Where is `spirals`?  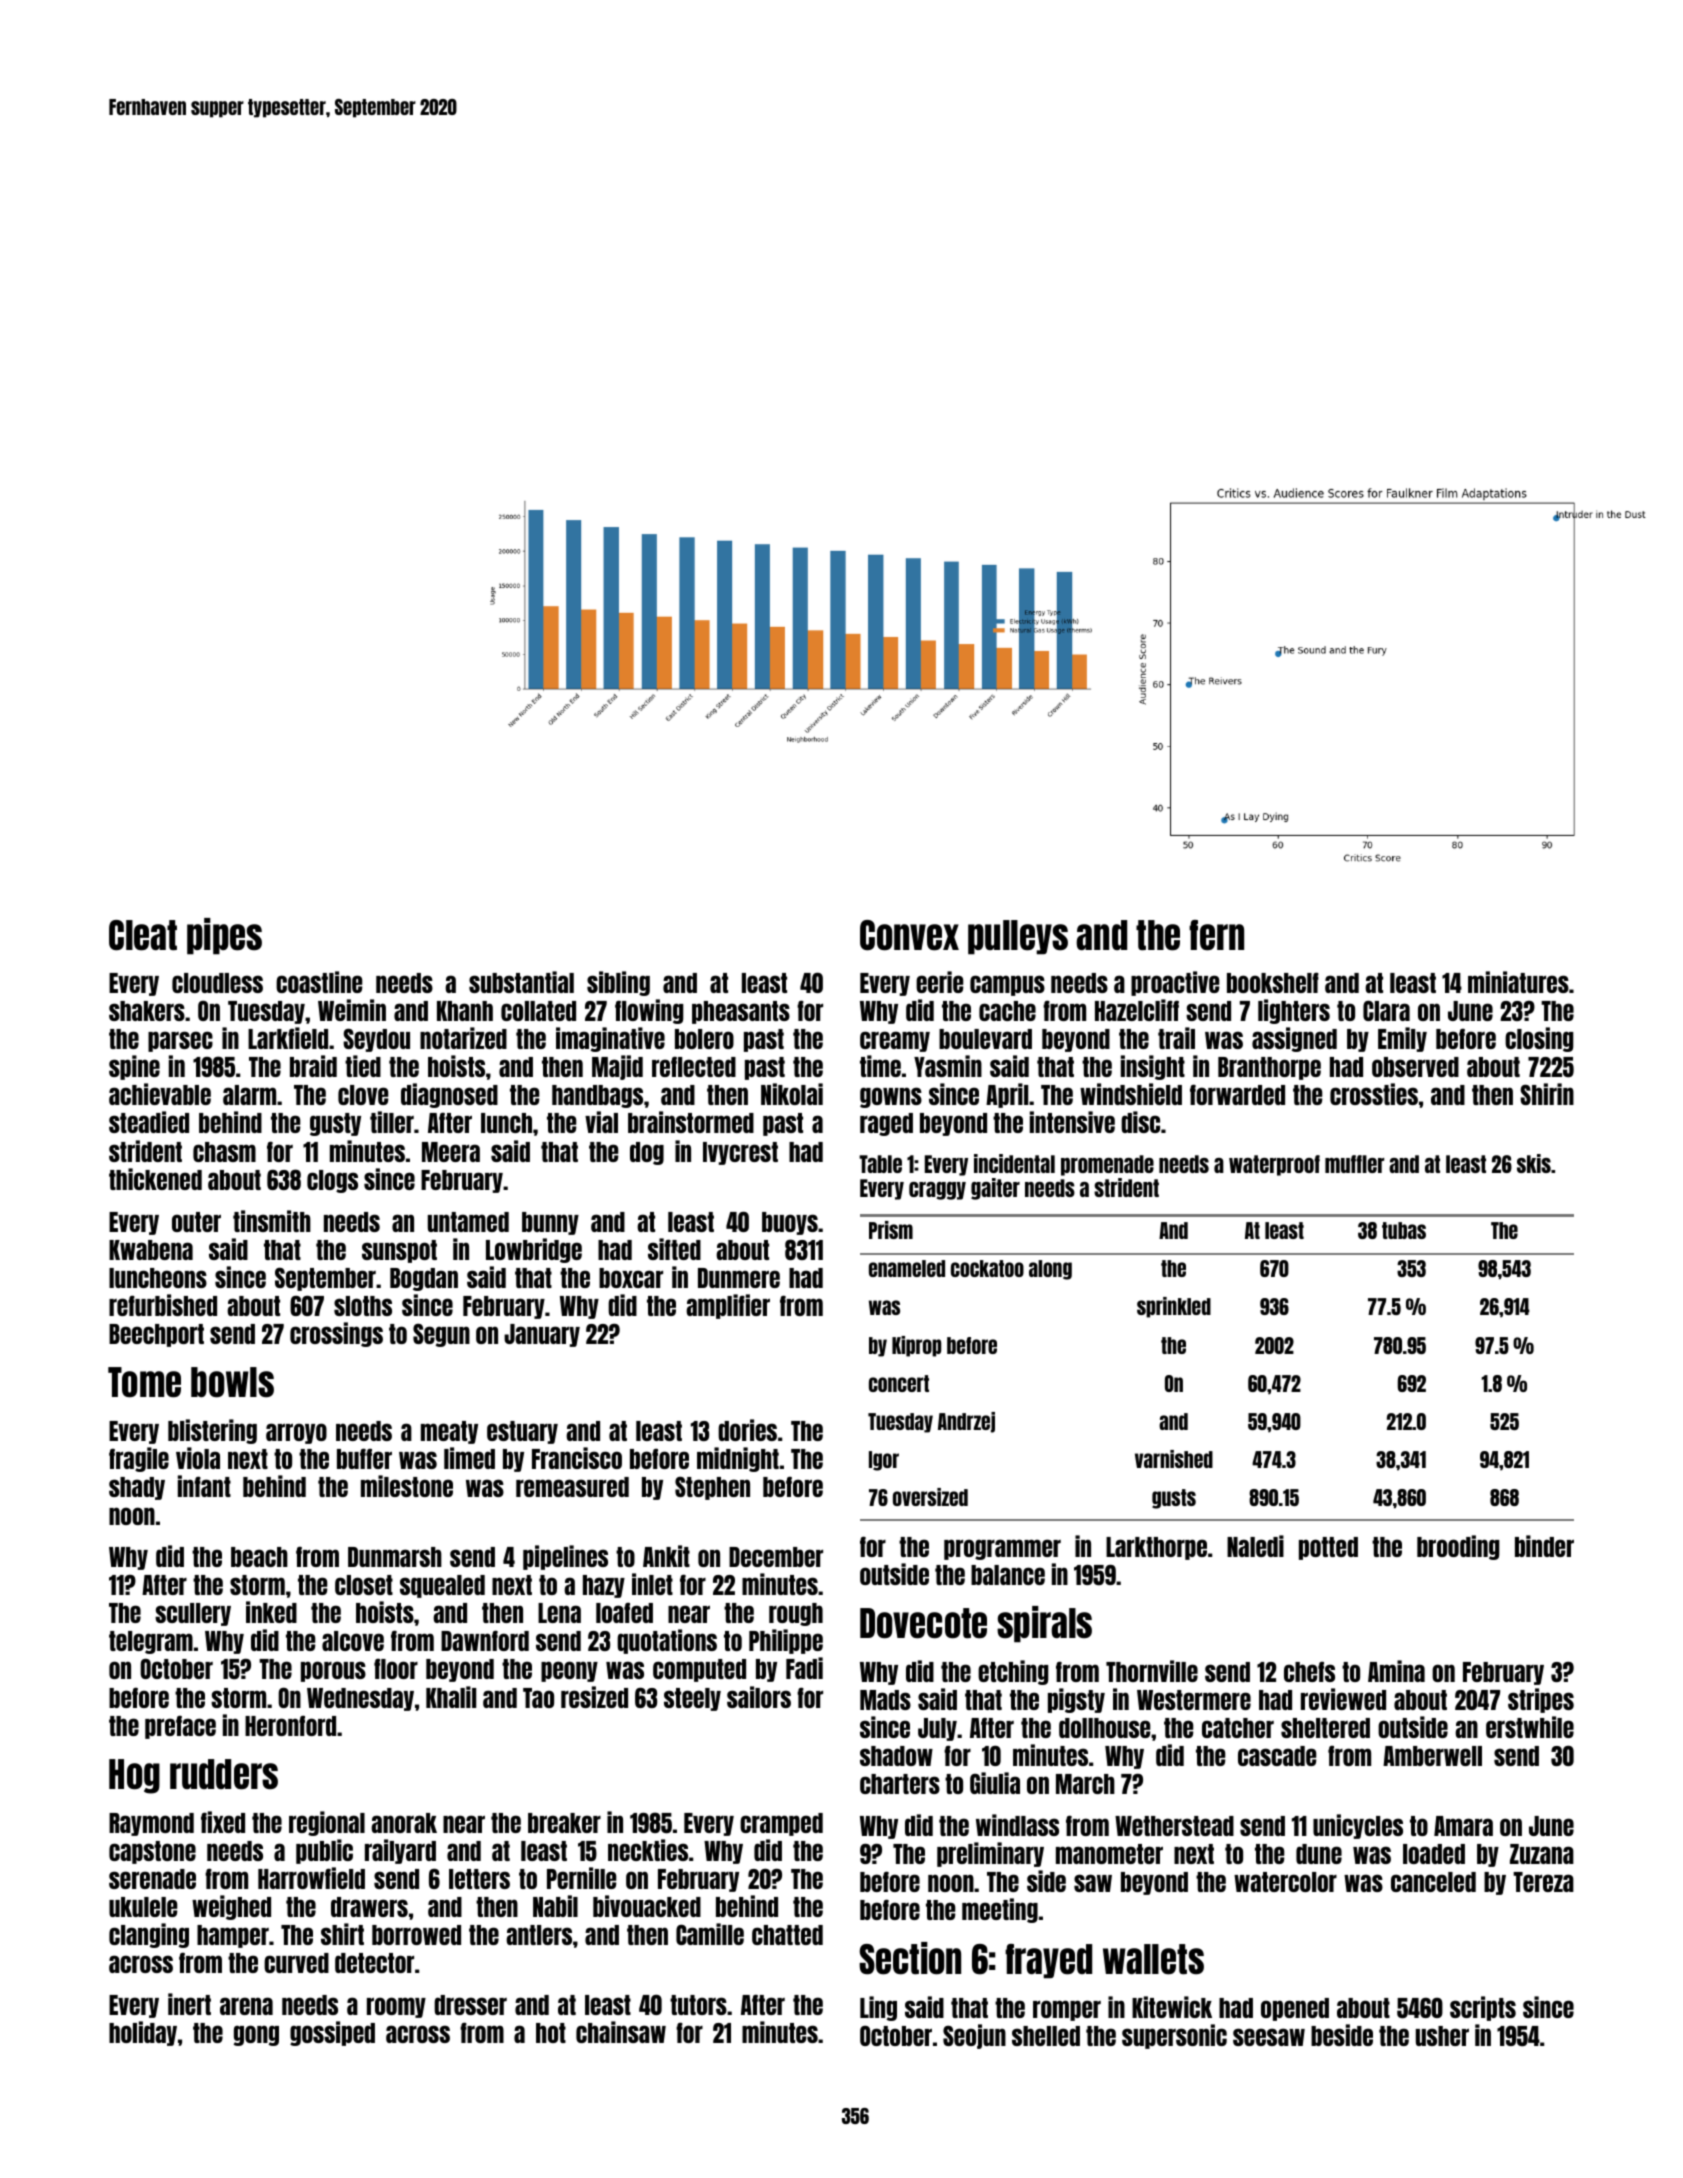
spirals is located at coordinates (1044, 1624).
